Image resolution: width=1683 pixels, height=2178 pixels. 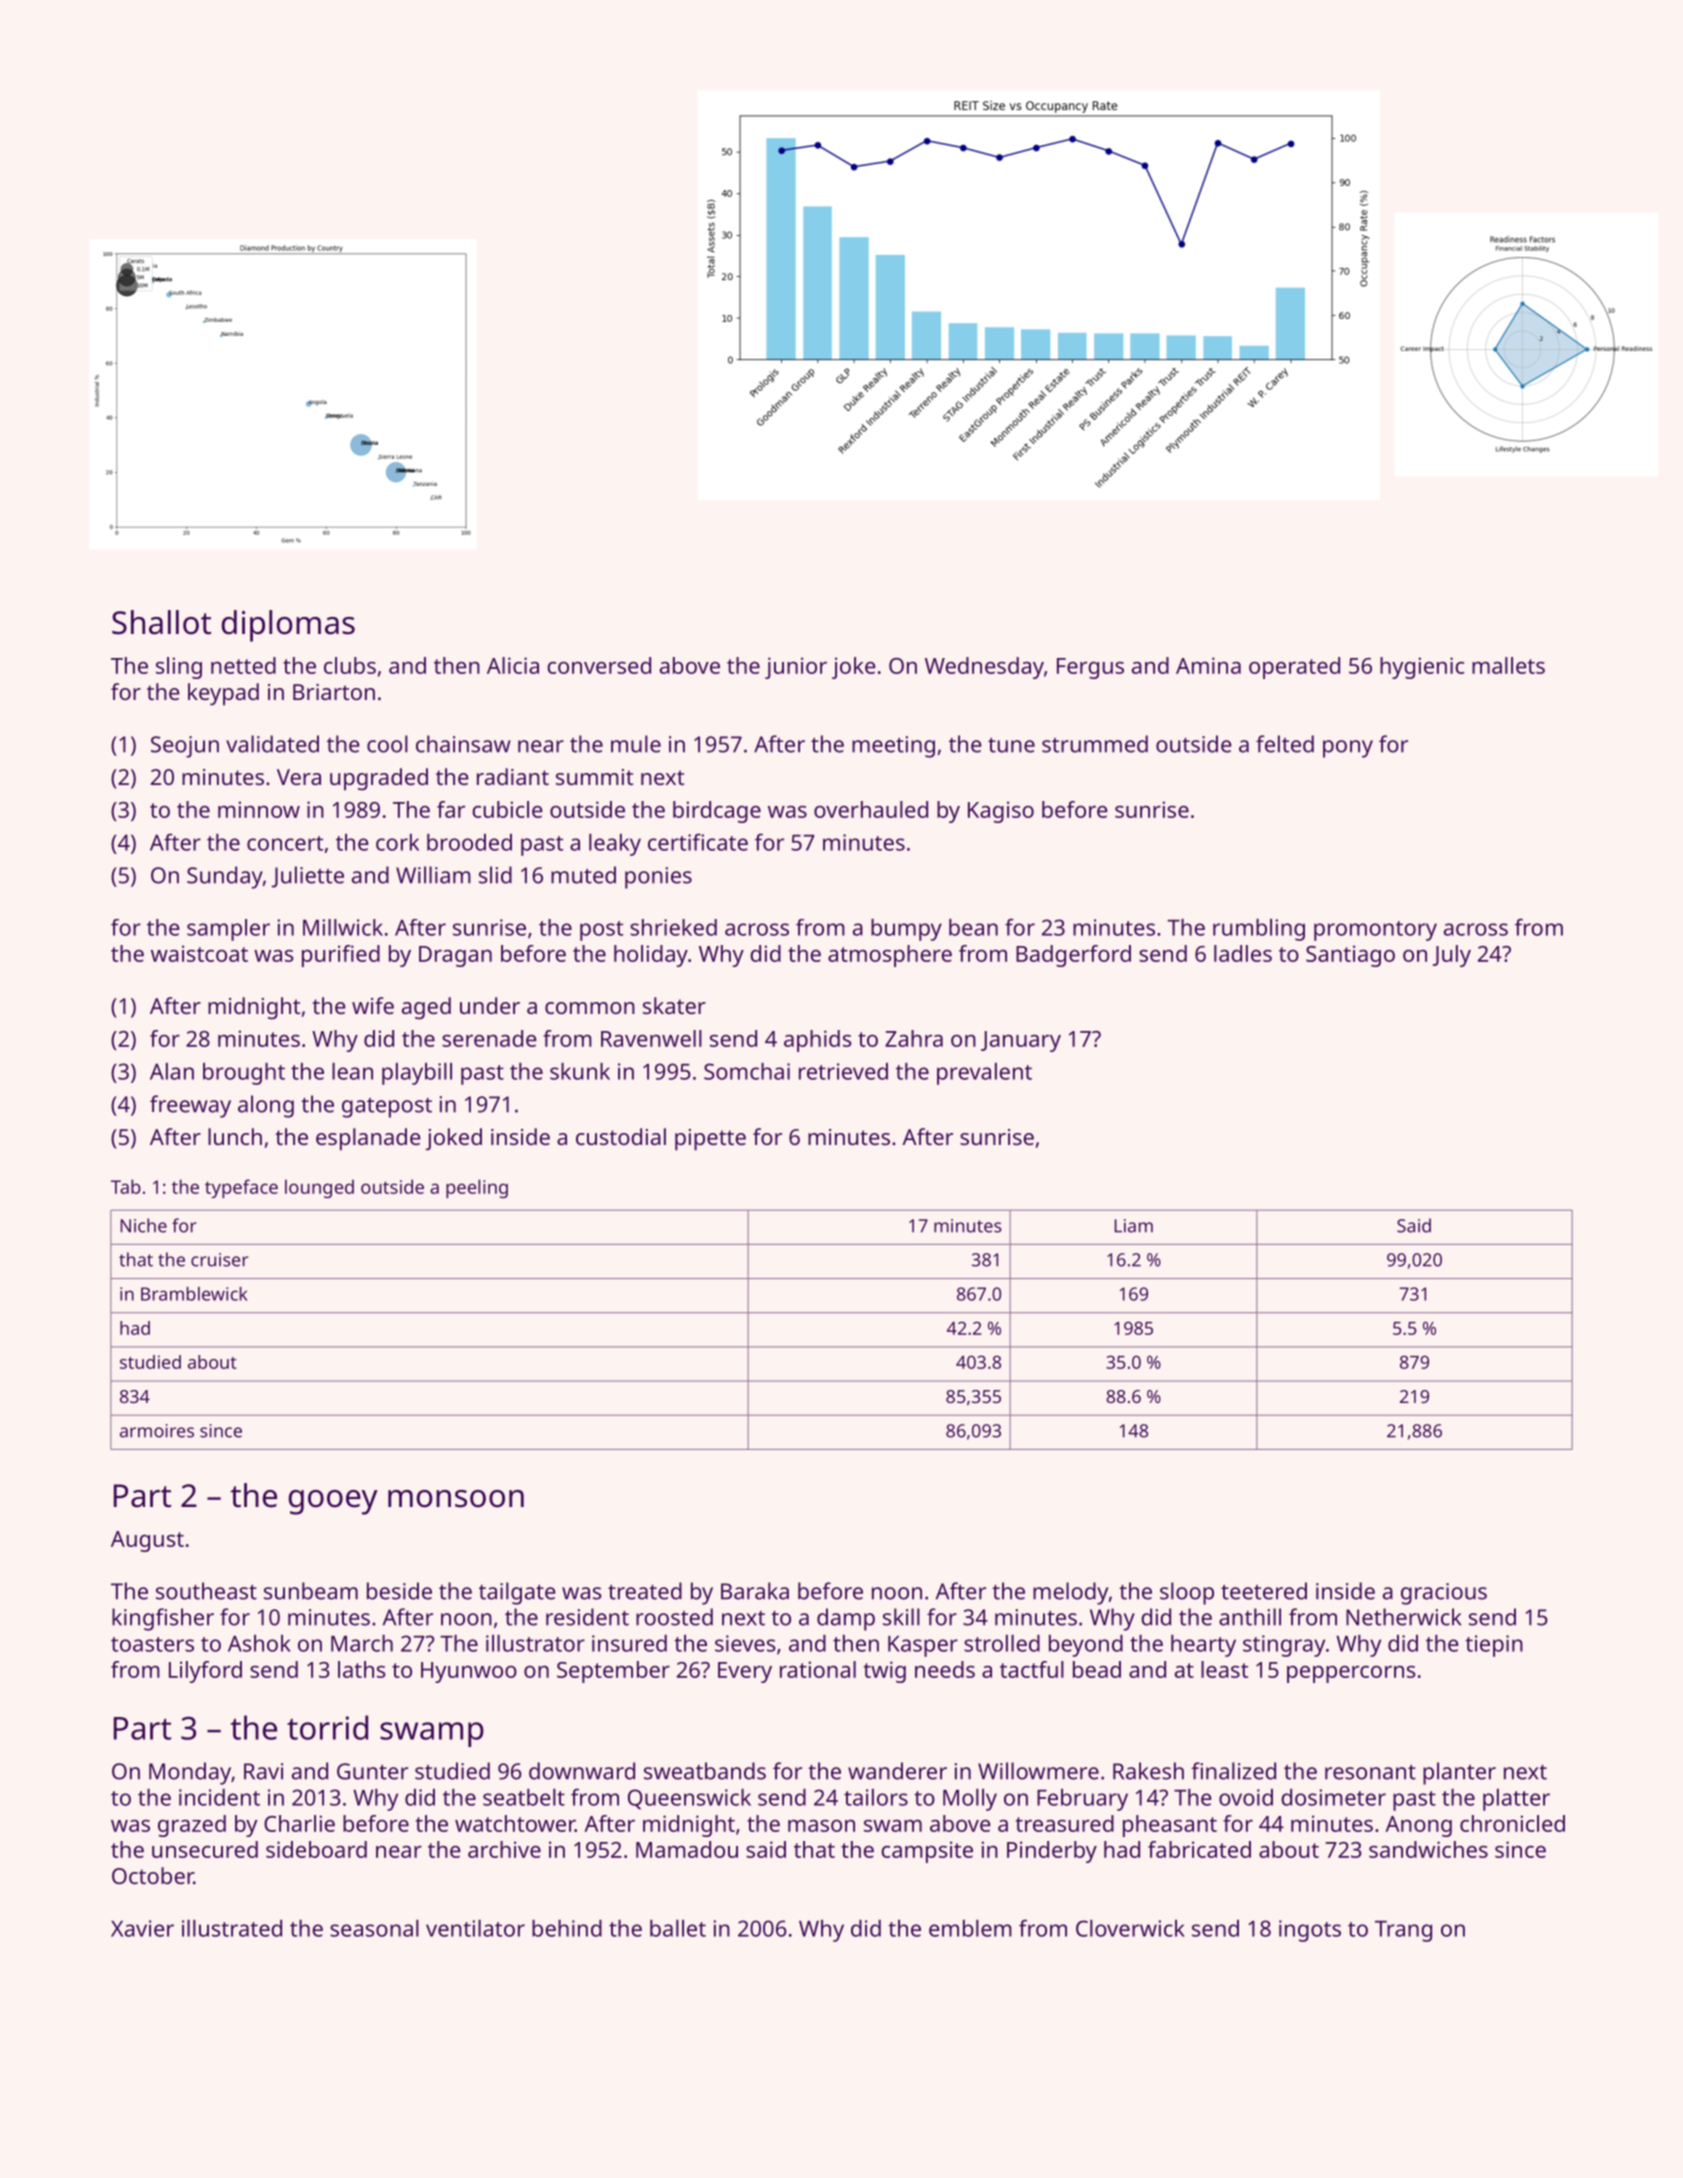 I want to click on seatbelt, so click(x=524, y=1797).
